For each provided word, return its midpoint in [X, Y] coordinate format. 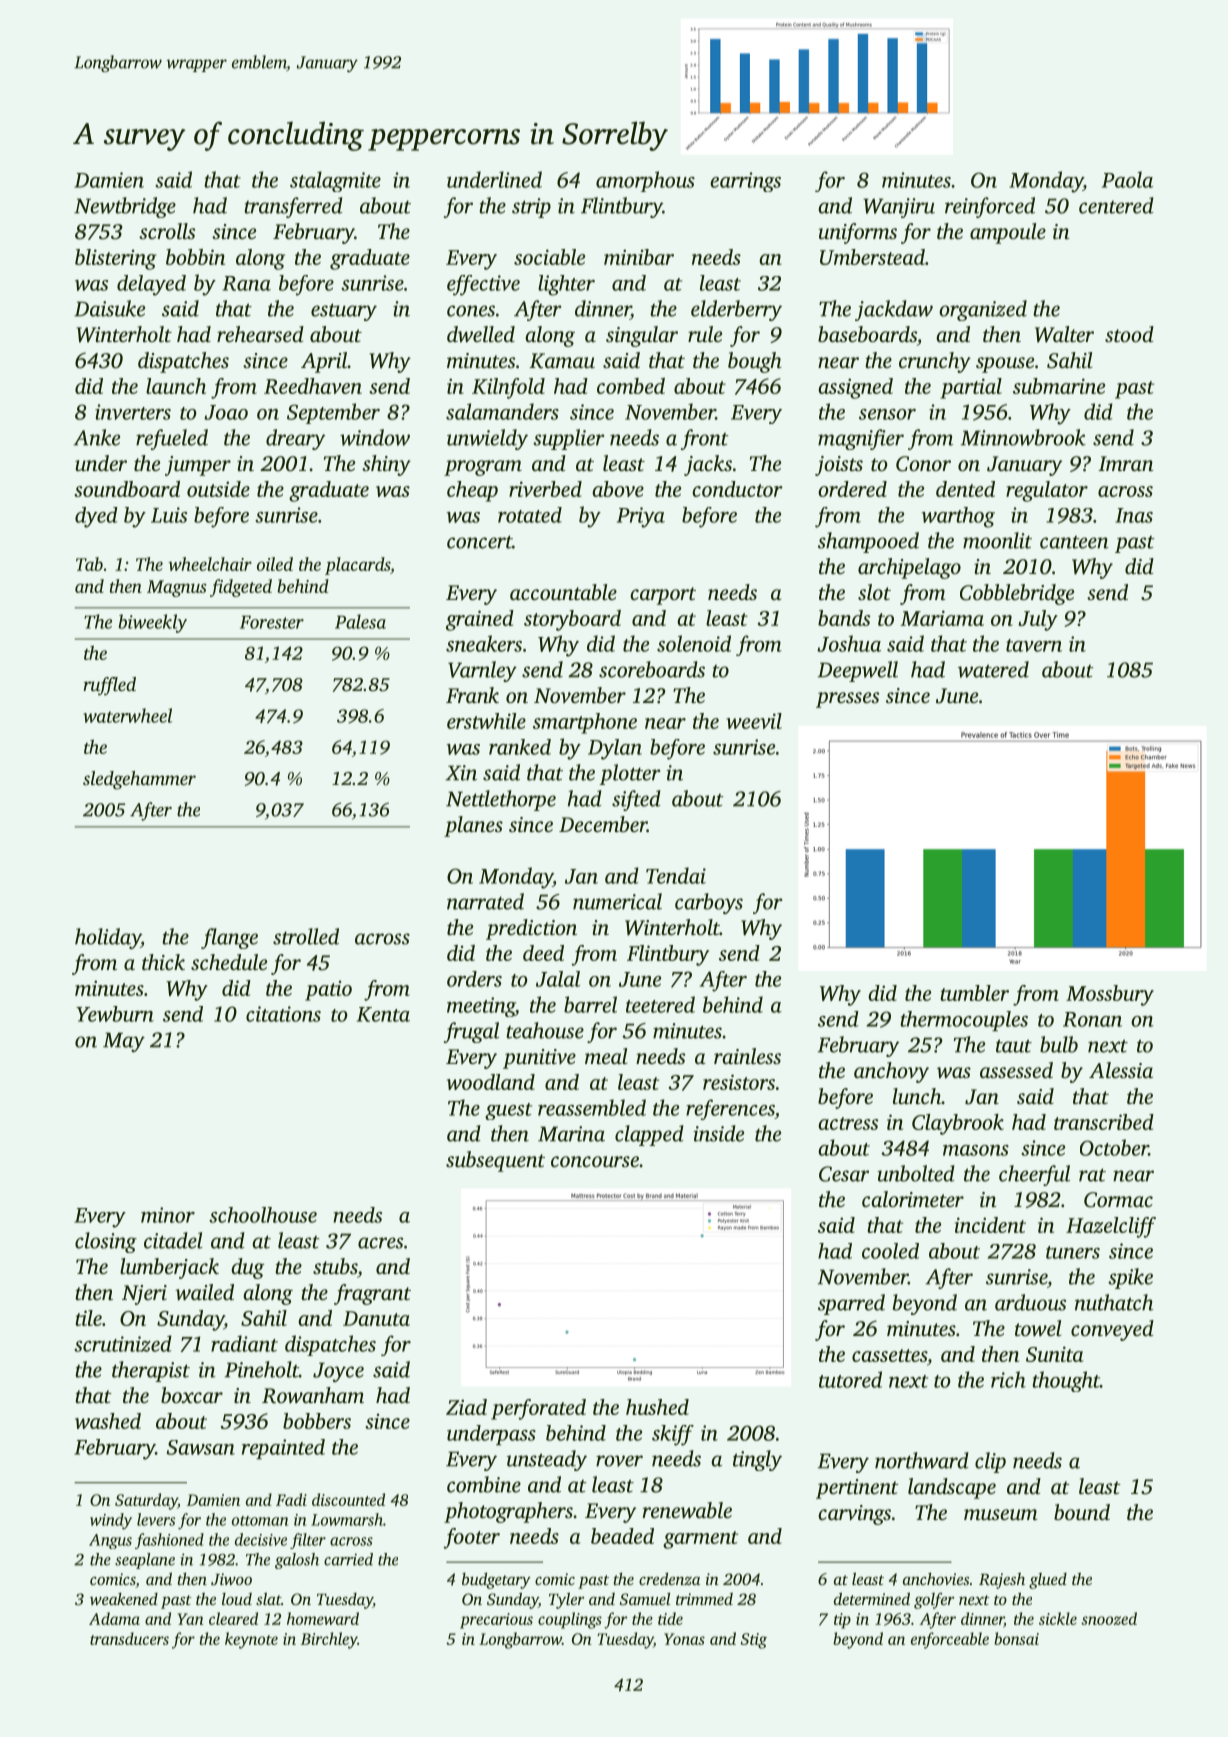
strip [531, 208]
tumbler [975, 993]
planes [473, 826]
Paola [1127, 179]
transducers [129, 1638]
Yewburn [115, 1014]
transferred [293, 207]
